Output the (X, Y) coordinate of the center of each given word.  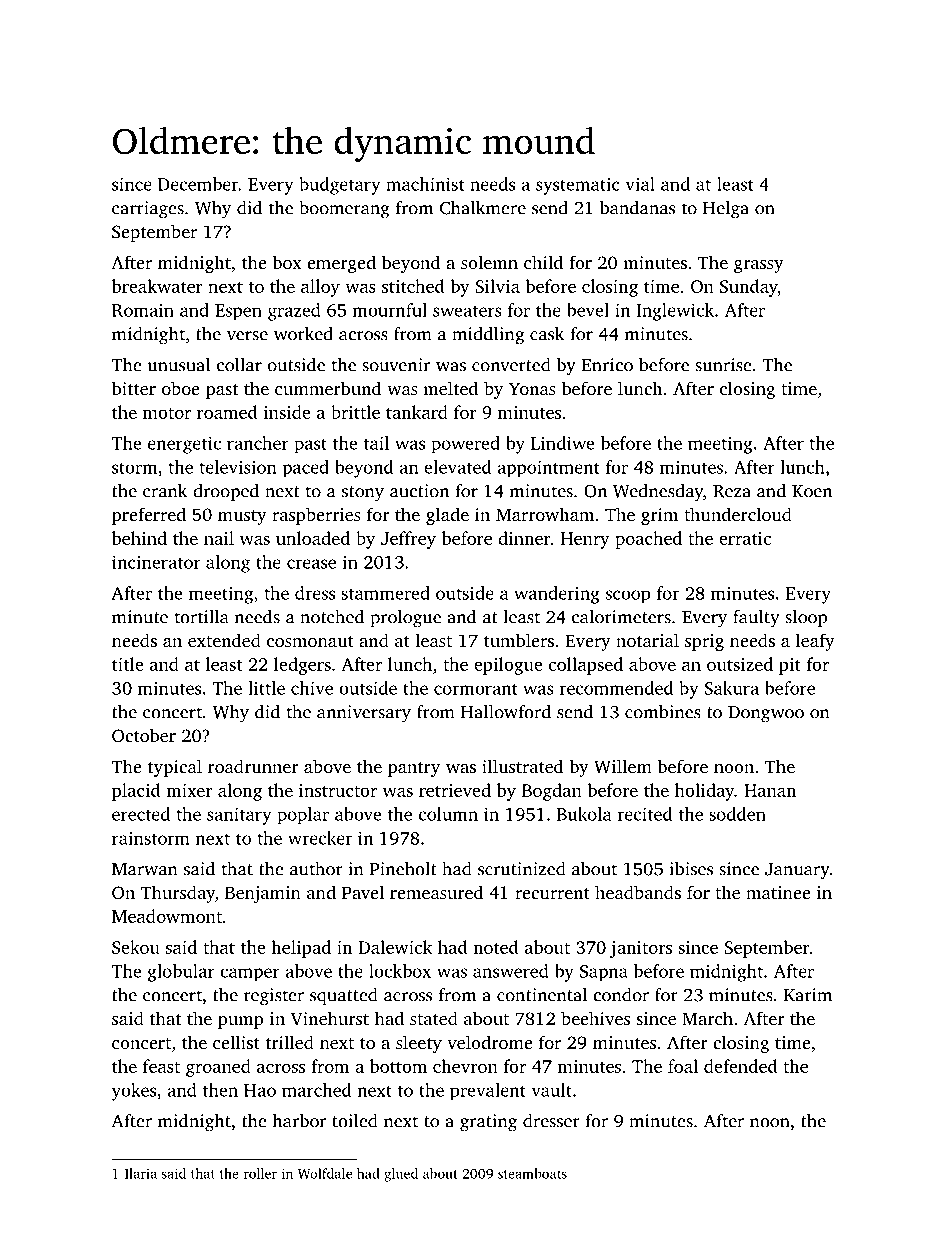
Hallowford (506, 712)
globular (181, 973)
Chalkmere (483, 208)
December (198, 184)
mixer (189, 790)
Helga (726, 210)
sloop (806, 618)
